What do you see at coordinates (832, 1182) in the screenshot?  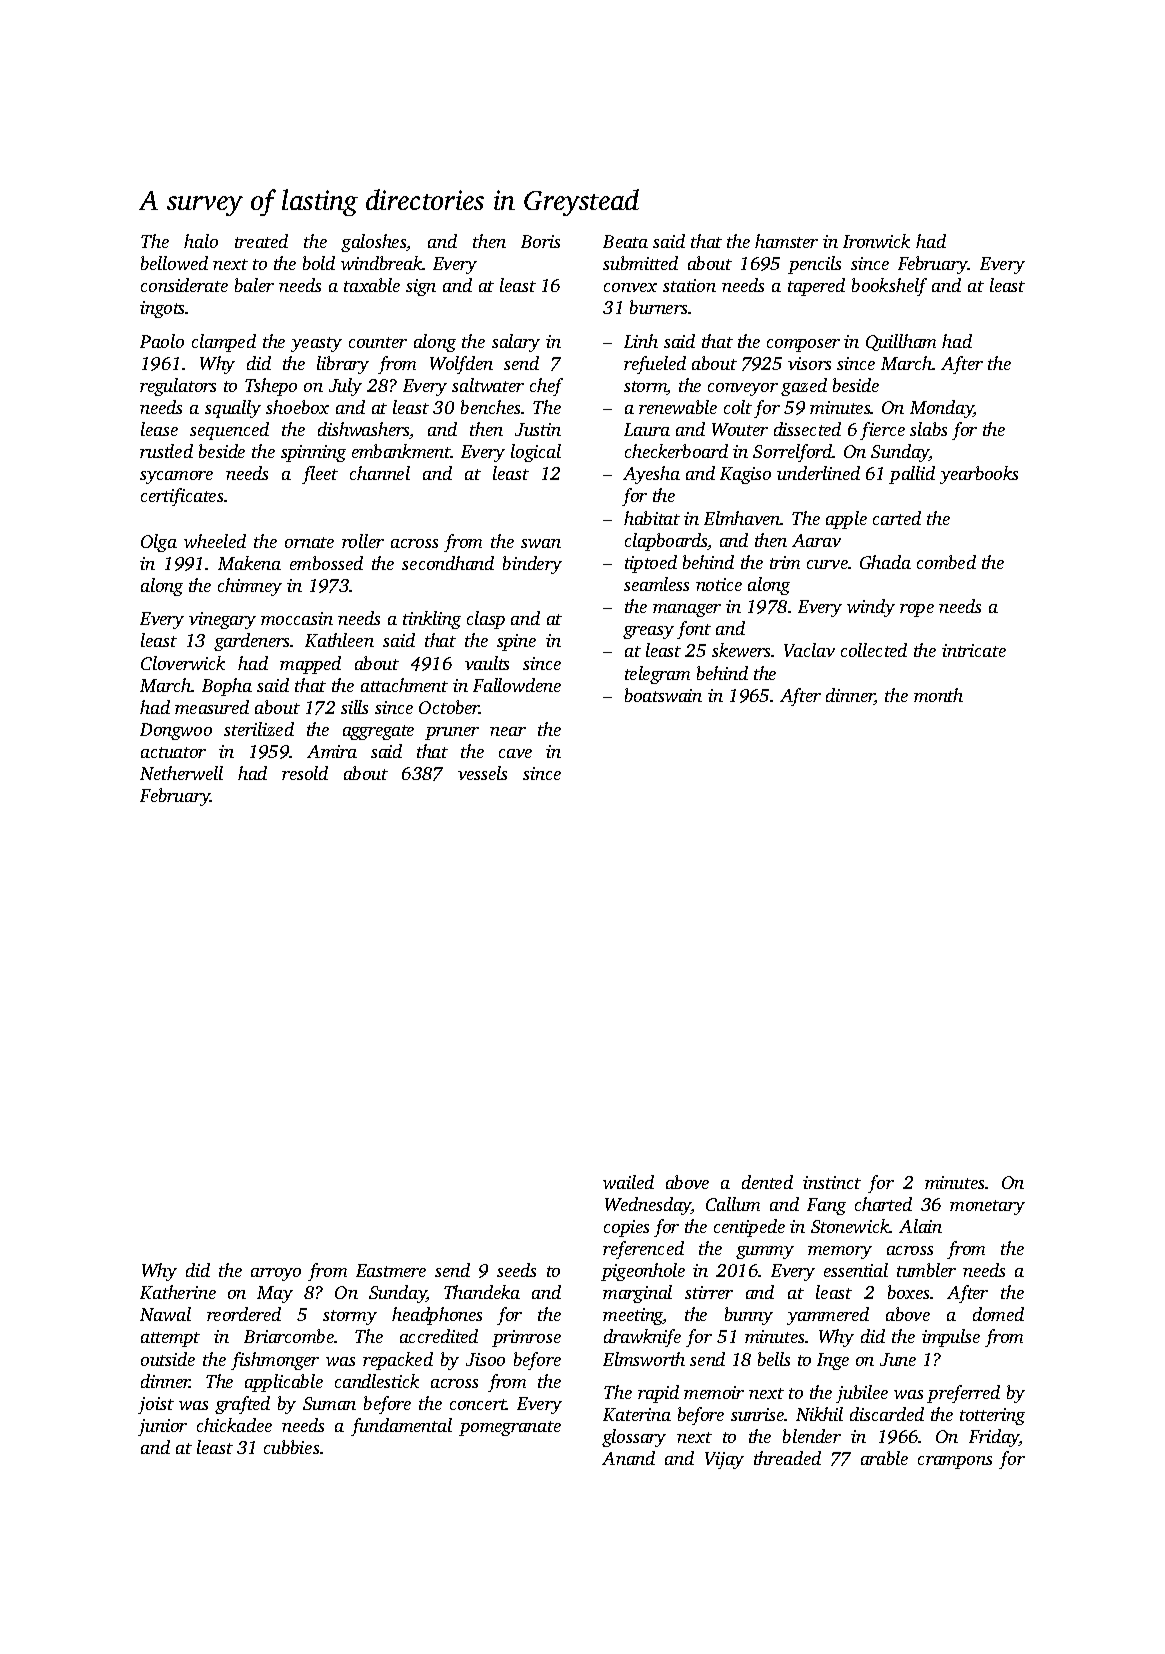 I see `instinct` at bounding box center [832, 1182].
